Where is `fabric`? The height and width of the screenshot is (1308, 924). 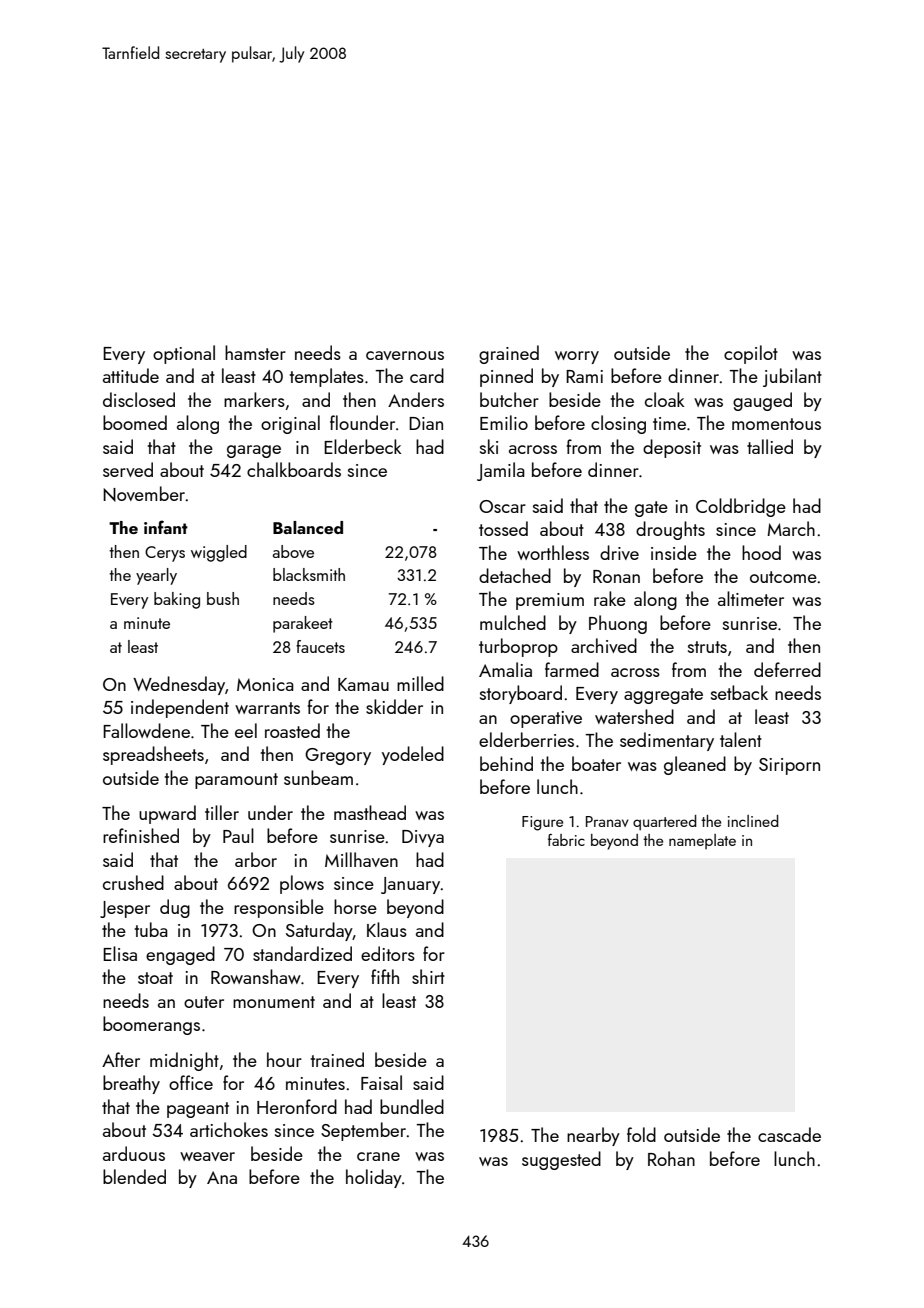
fabric is located at coordinates (566, 840).
